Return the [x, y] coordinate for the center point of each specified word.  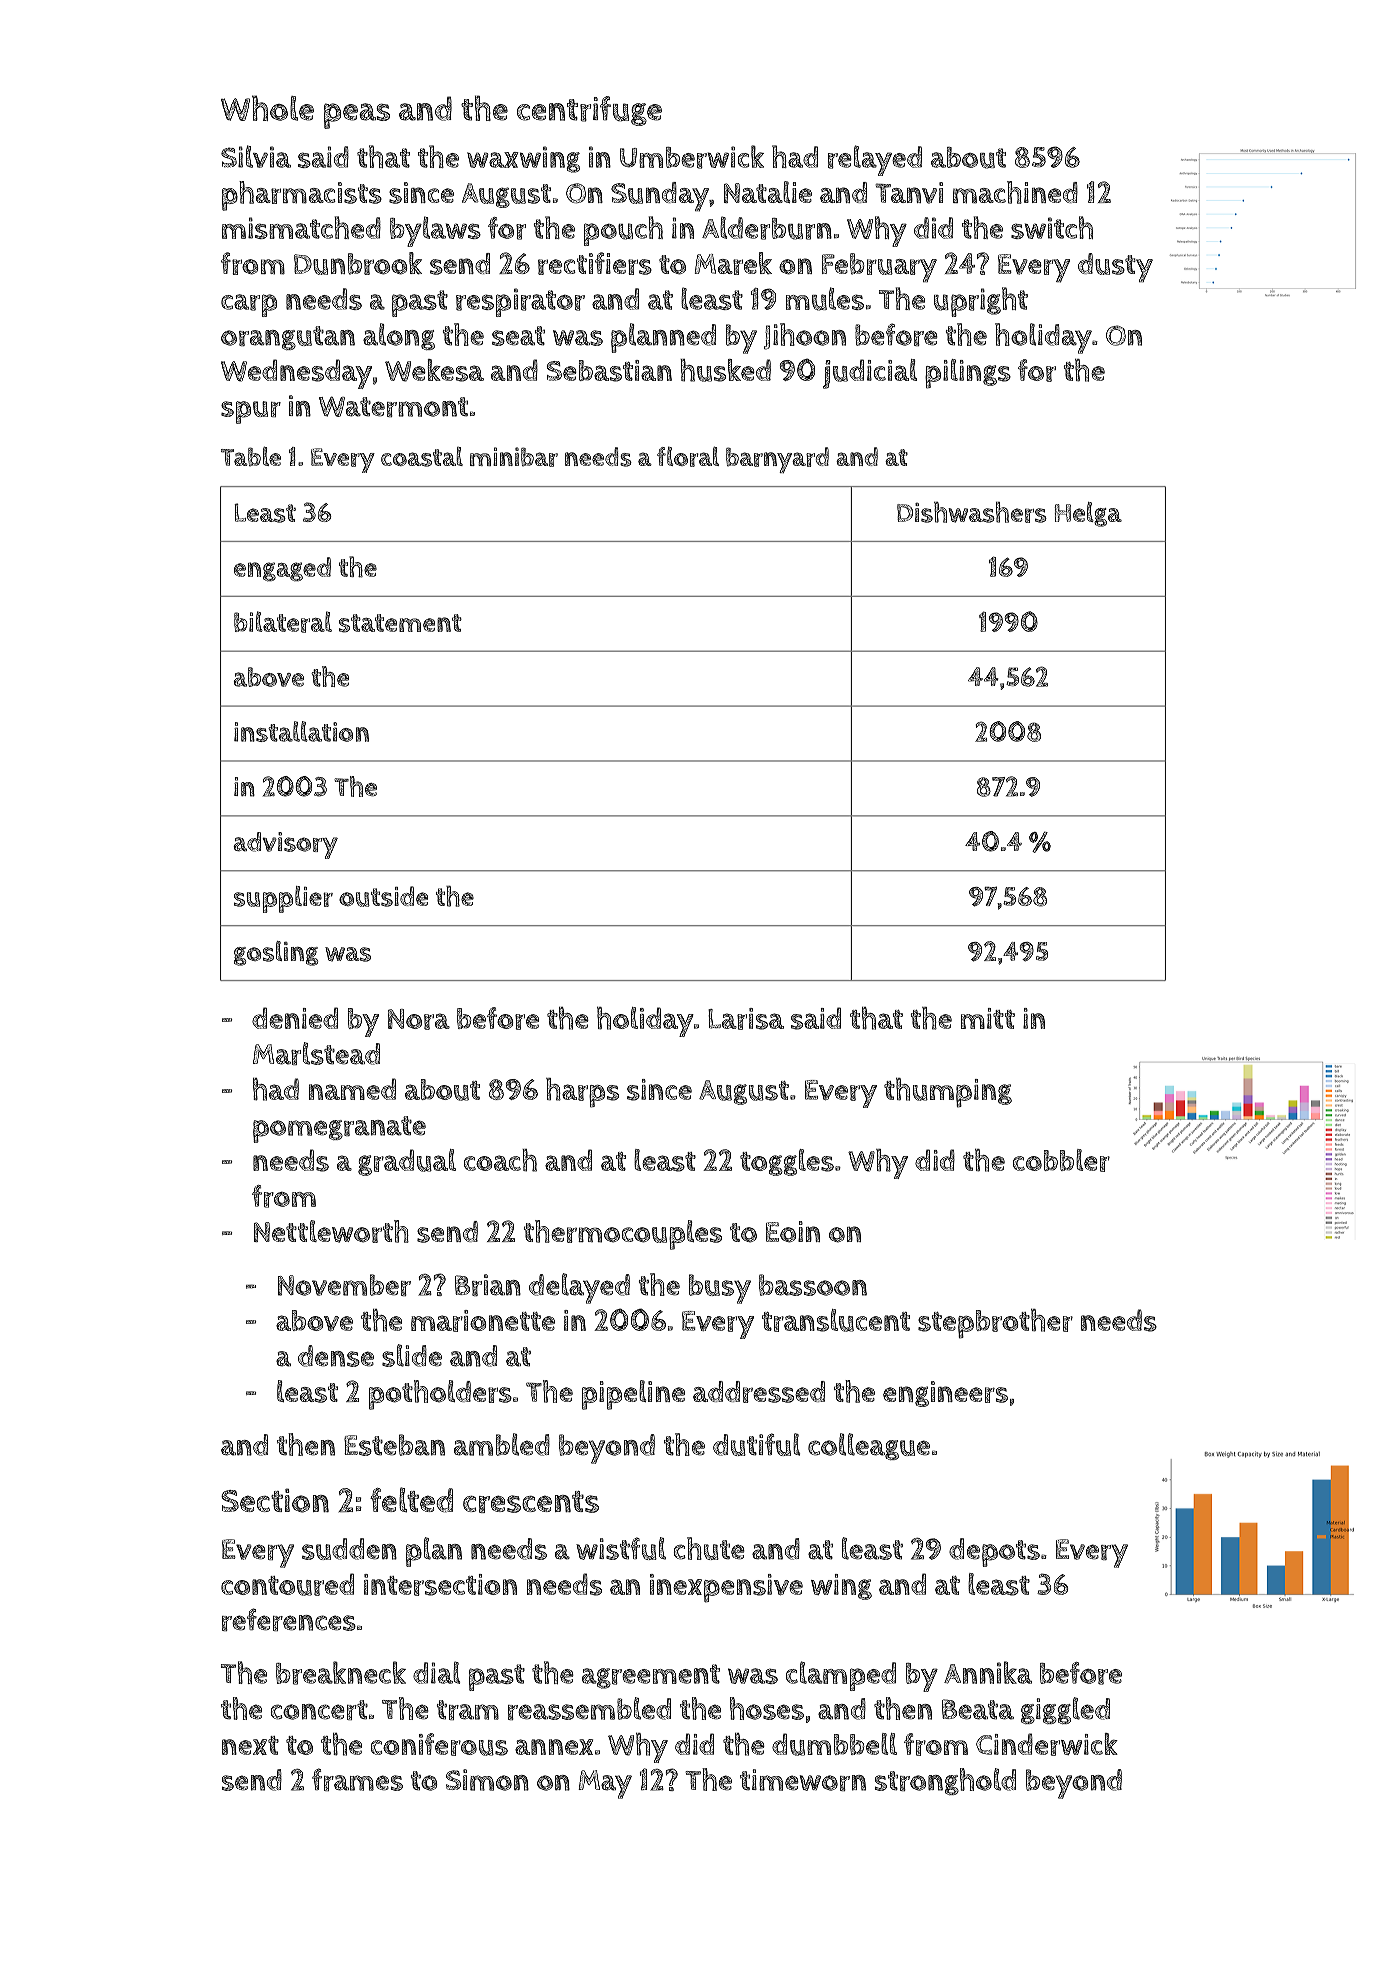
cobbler [1061, 1160]
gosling [276, 953]
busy [720, 1289]
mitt [988, 1018]
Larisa [746, 1019]
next [250, 1745]
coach [500, 1160]
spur [251, 412]
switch [1052, 227]
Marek [733, 263]
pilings [968, 374]
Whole [267, 108]
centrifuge [589, 111]
